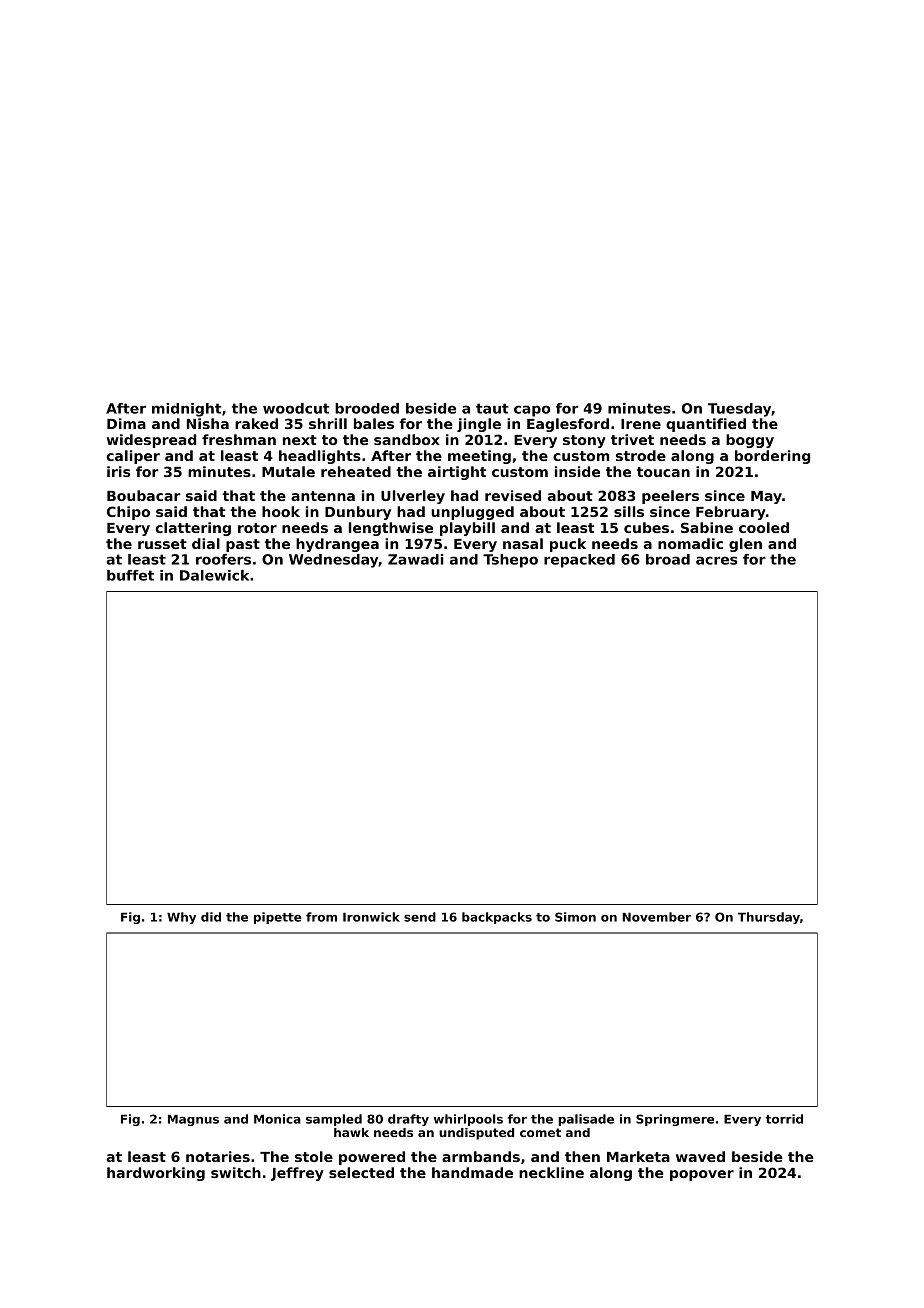 The height and width of the page is (1308, 924). Describe the element at coordinates (126, 423) in the page. I see `Dima` at that location.
